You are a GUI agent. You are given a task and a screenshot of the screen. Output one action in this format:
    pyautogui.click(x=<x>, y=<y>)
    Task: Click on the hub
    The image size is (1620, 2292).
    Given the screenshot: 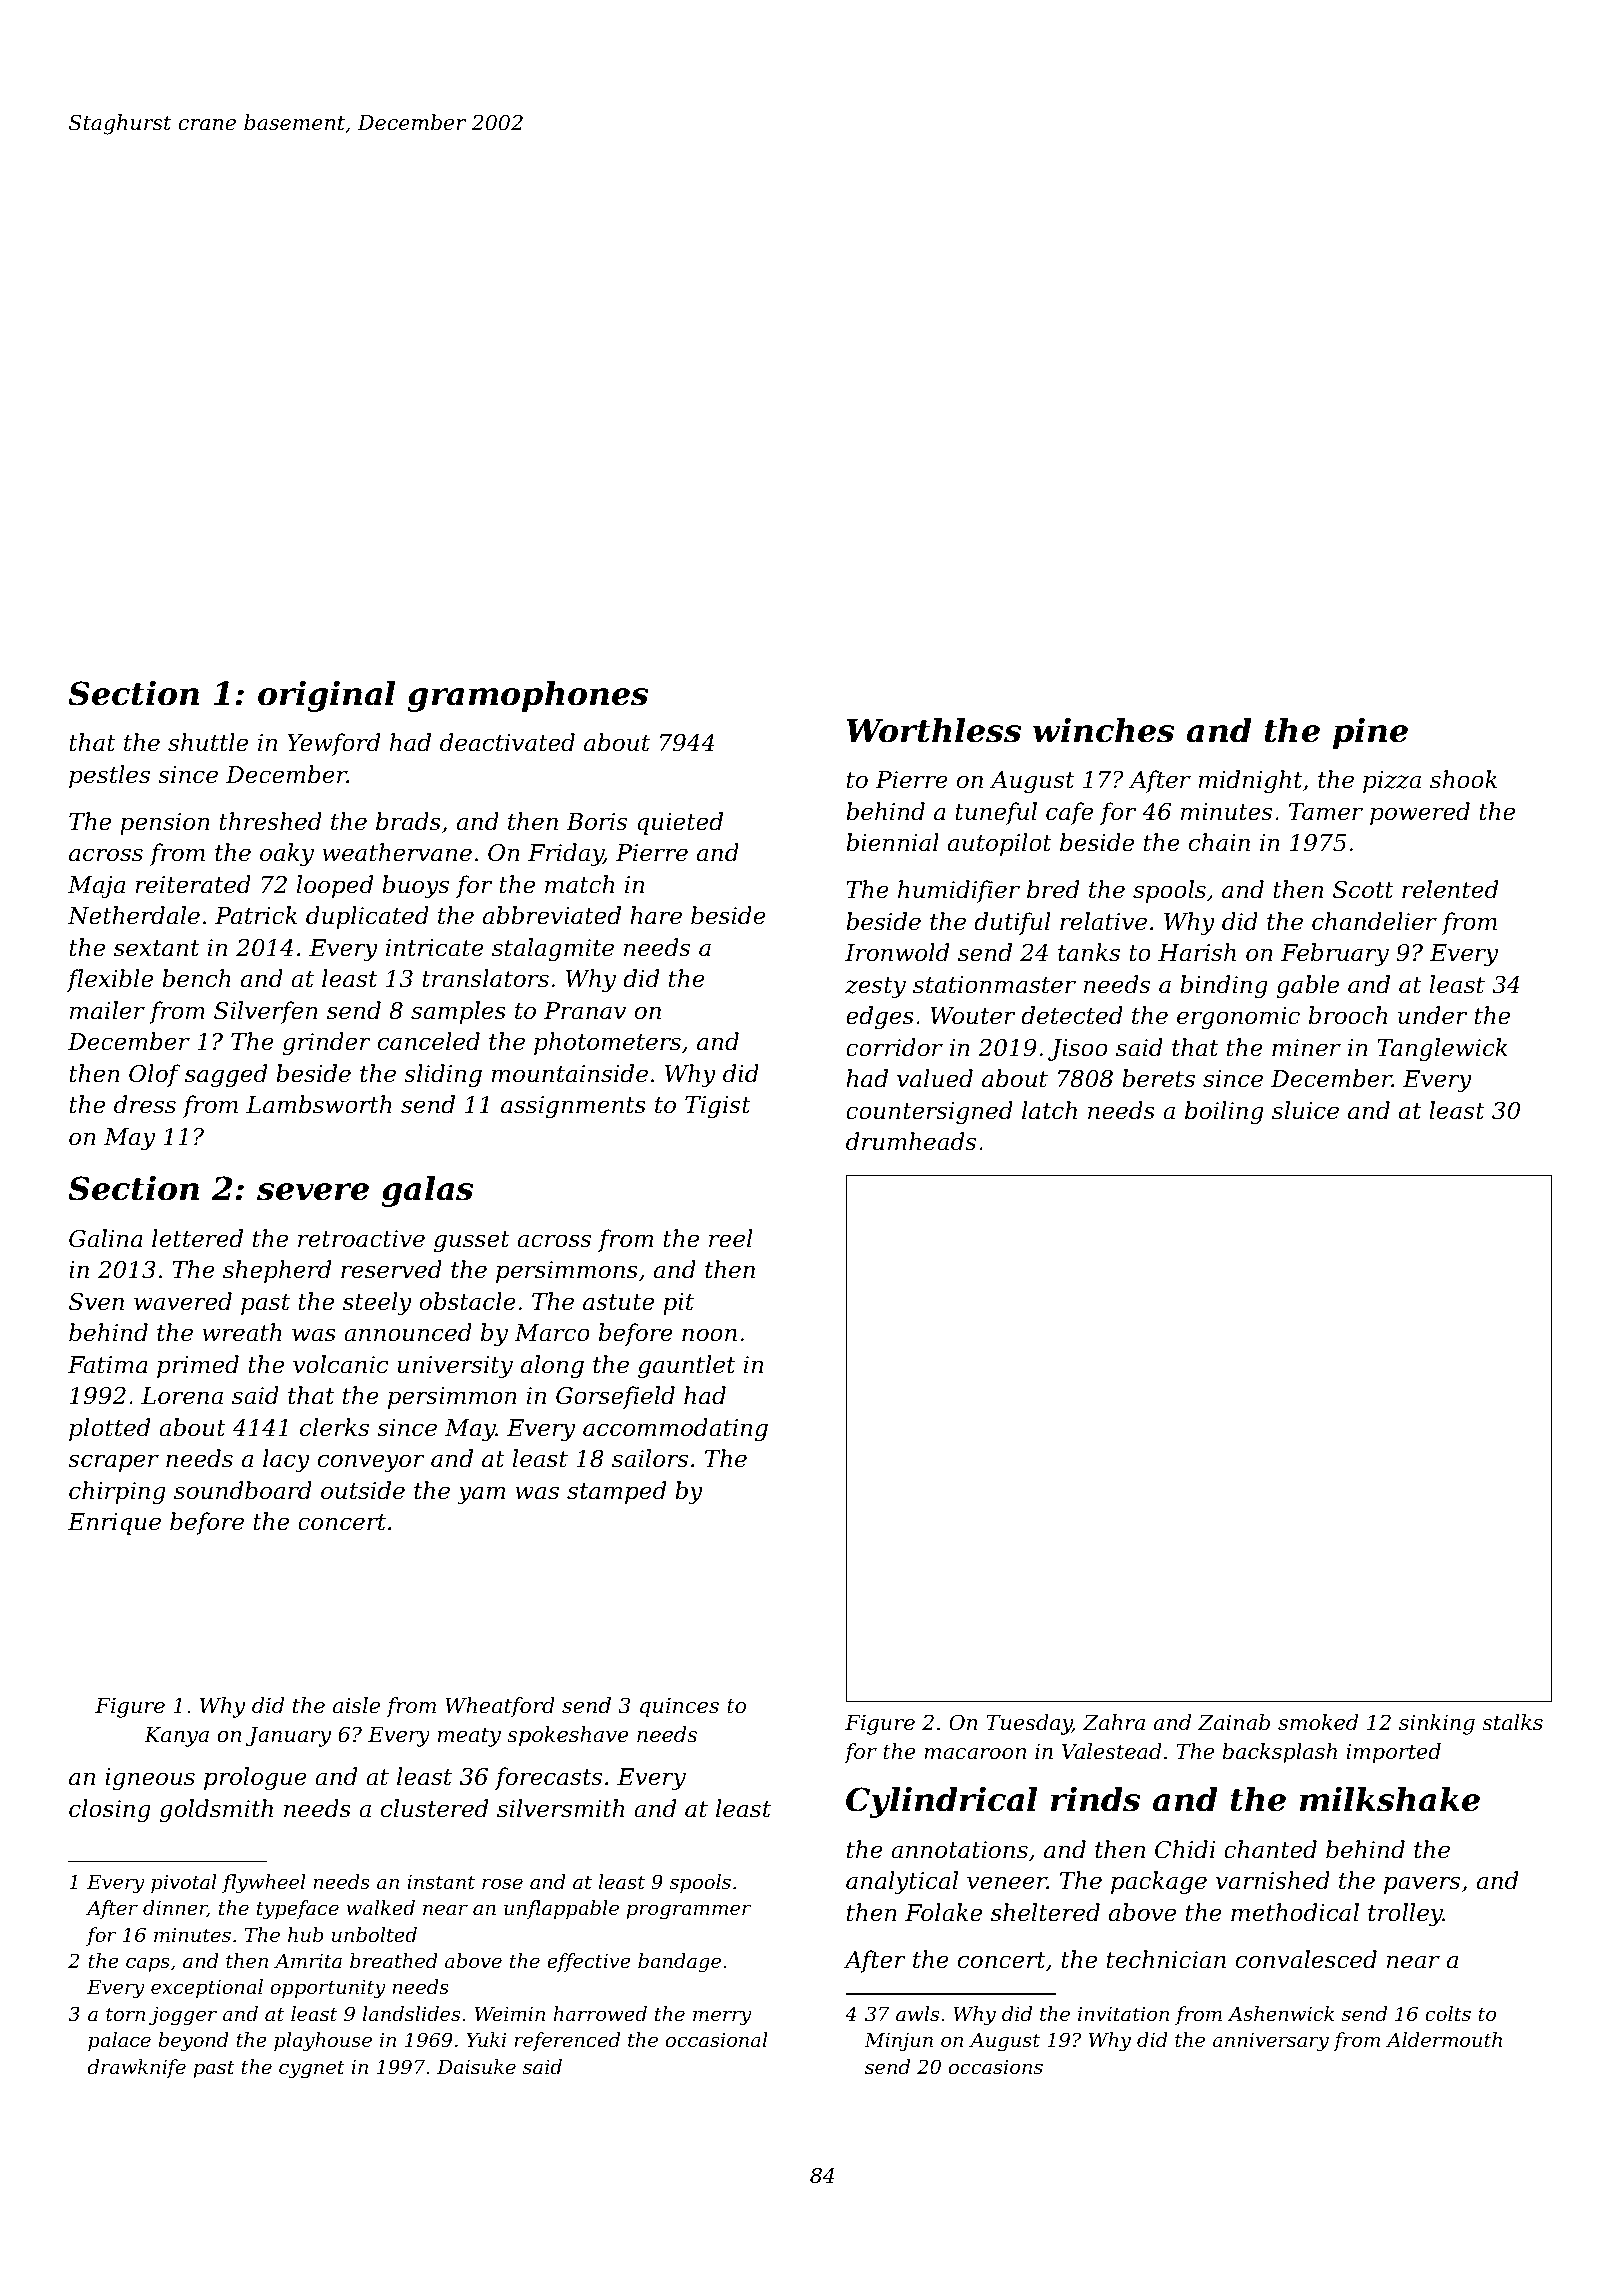 What is the action you would take?
    pyautogui.click(x=305, y=1934)
